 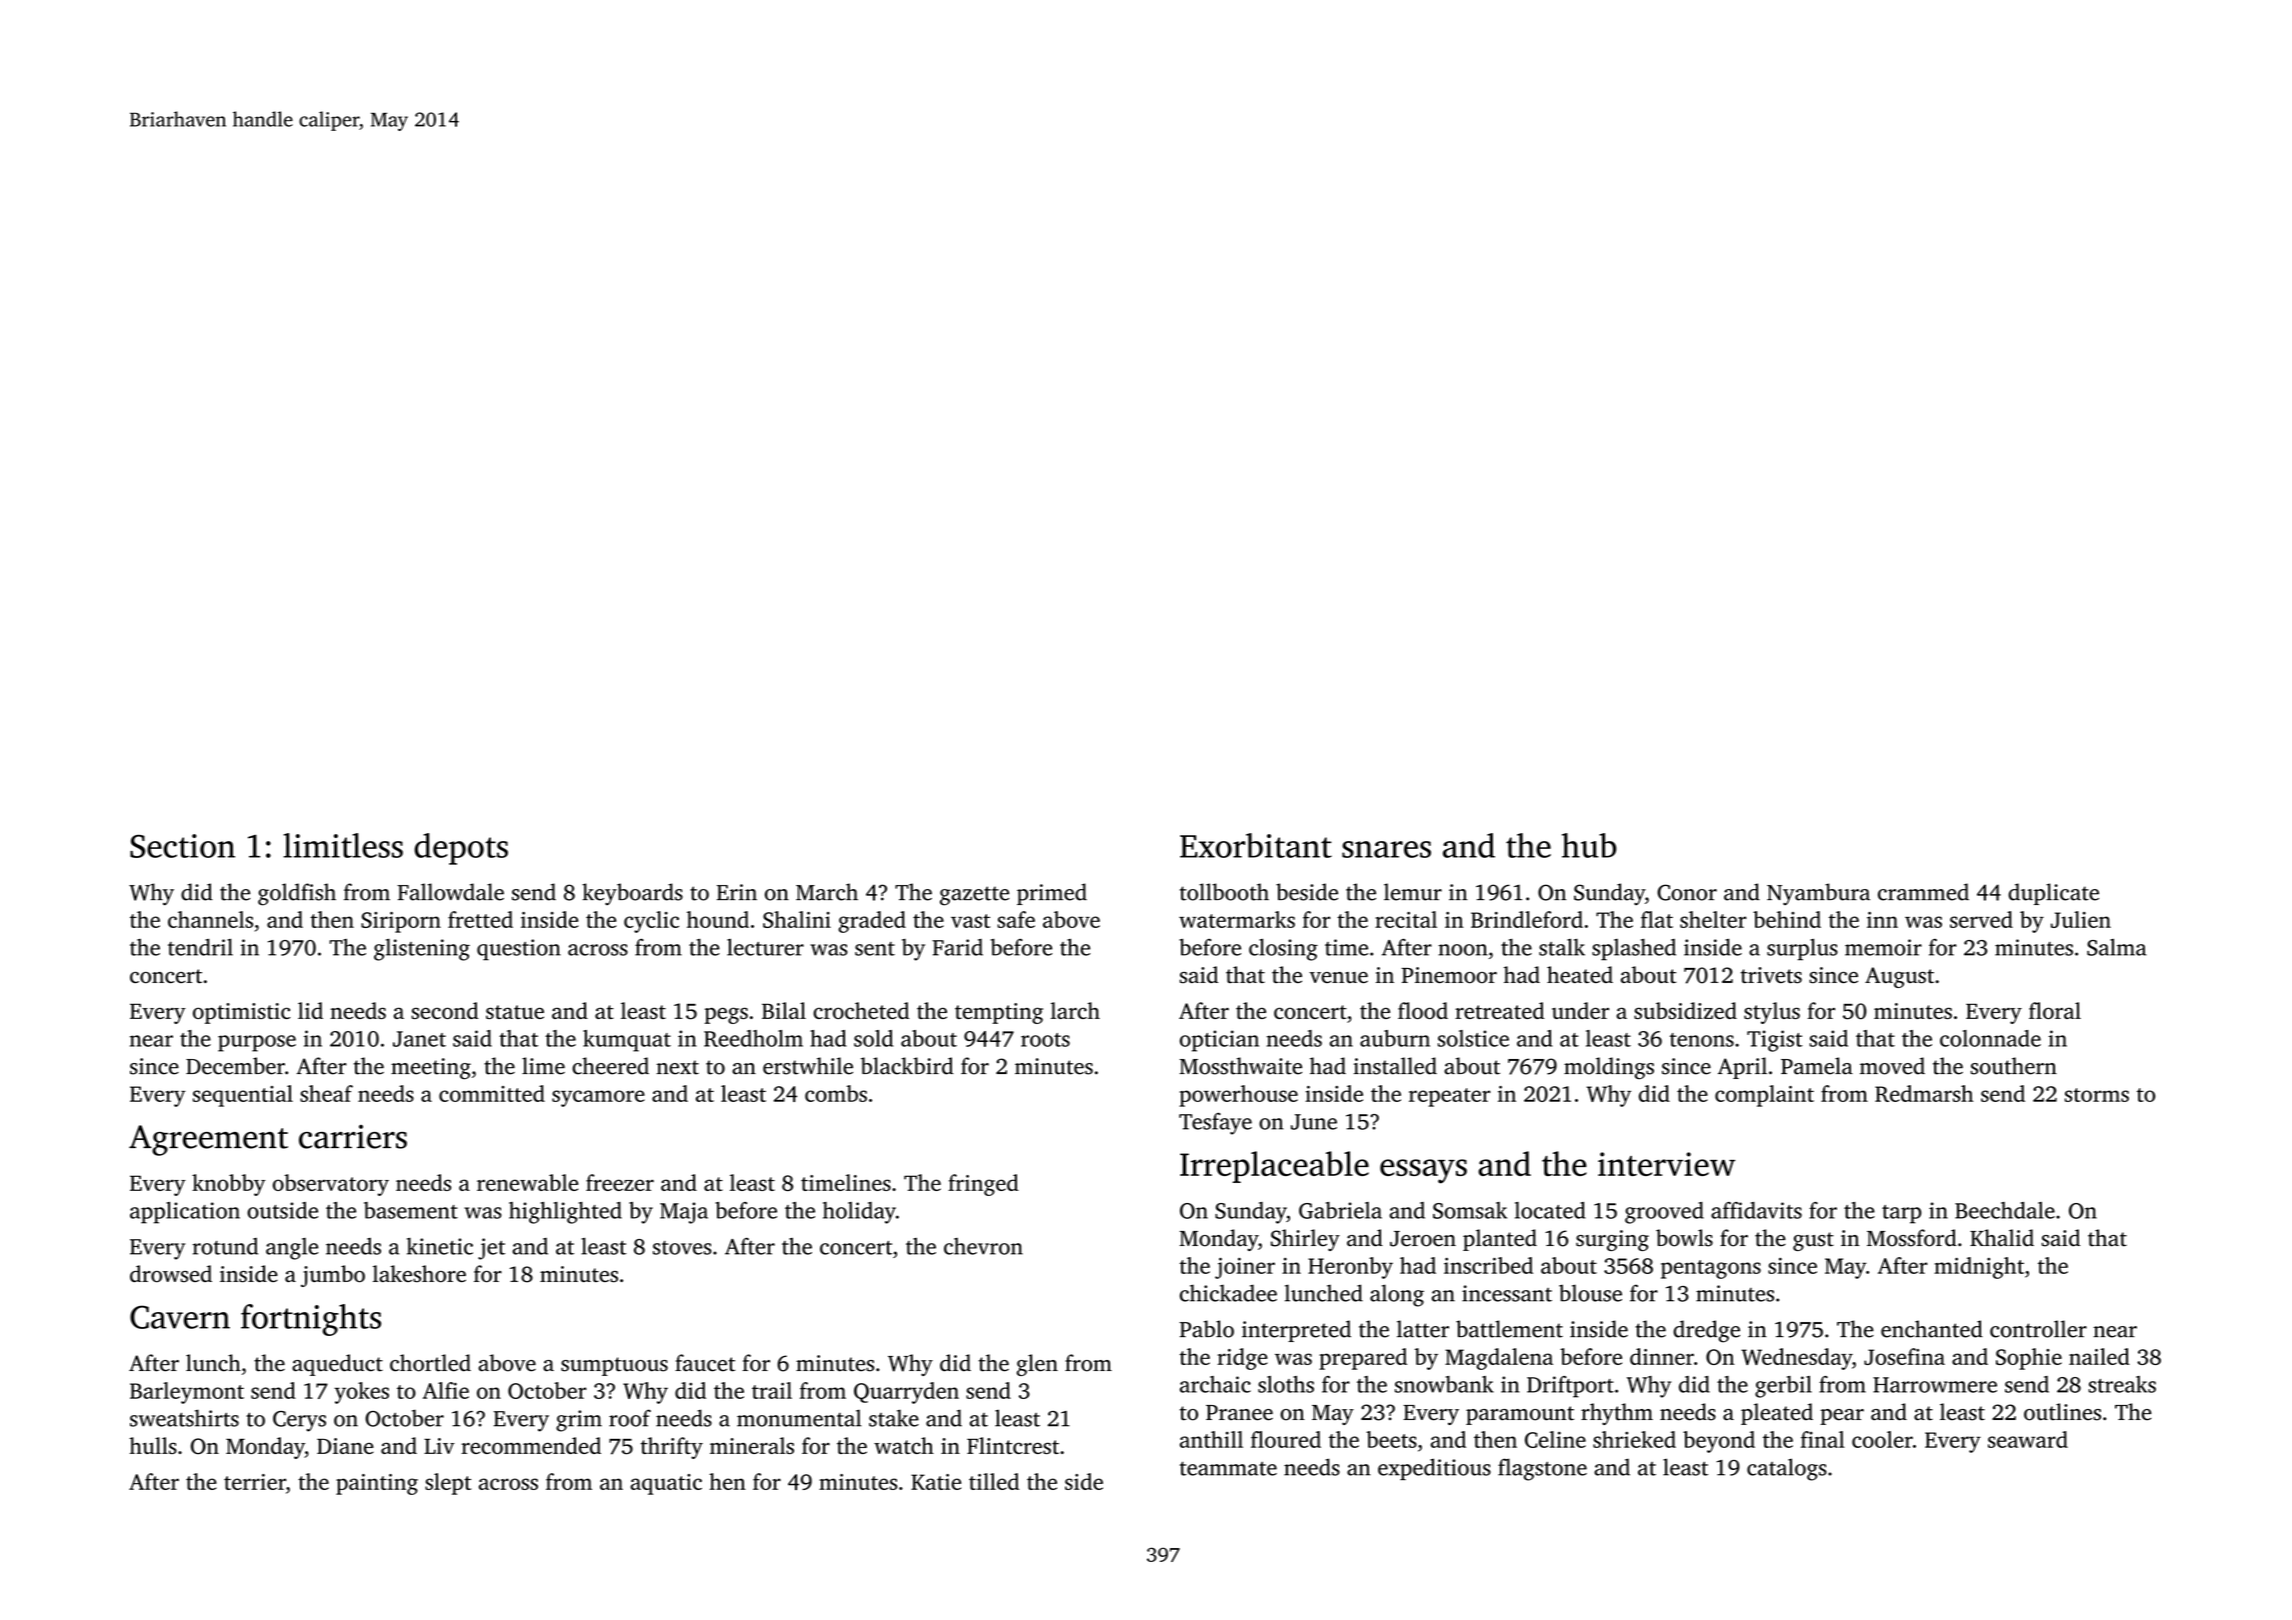 What do you see at coordinates (1037, 1365) in the screenshot?
I see `glen` at bounding box center [1037, 1365].
